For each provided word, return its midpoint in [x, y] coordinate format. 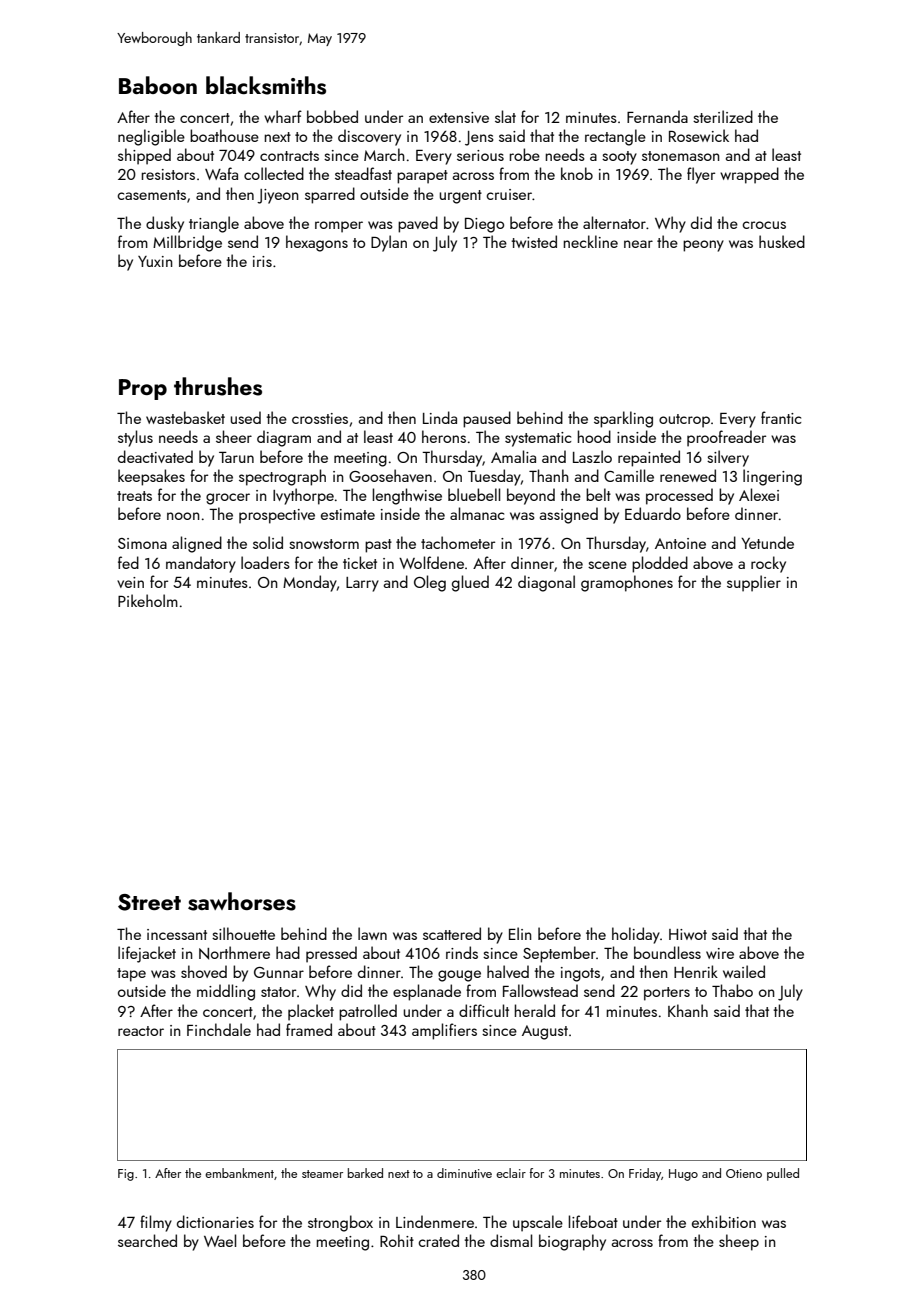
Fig [126, 1175]
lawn [372, 933]
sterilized [723, 116]
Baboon [158, 85]
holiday [636, 935]
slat [505, 116]
